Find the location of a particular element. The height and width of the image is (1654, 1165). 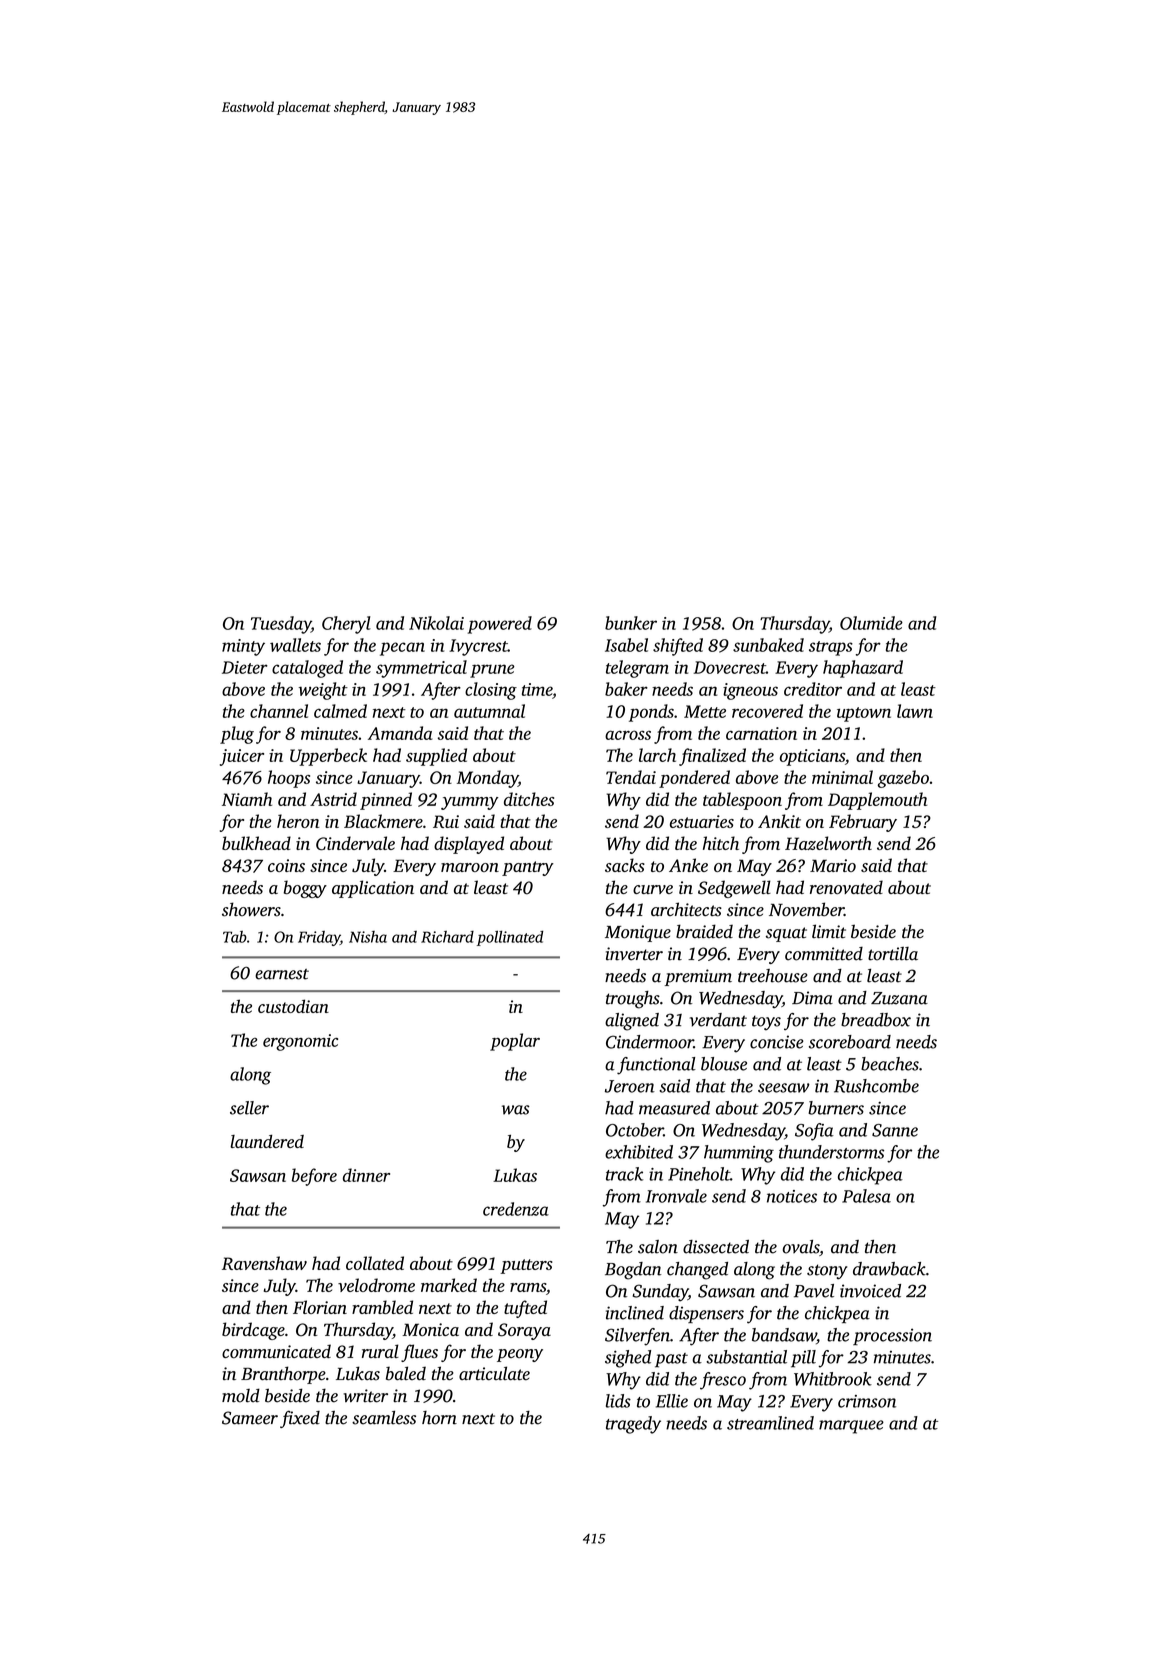

before is located at coordinates (314, 1177).
